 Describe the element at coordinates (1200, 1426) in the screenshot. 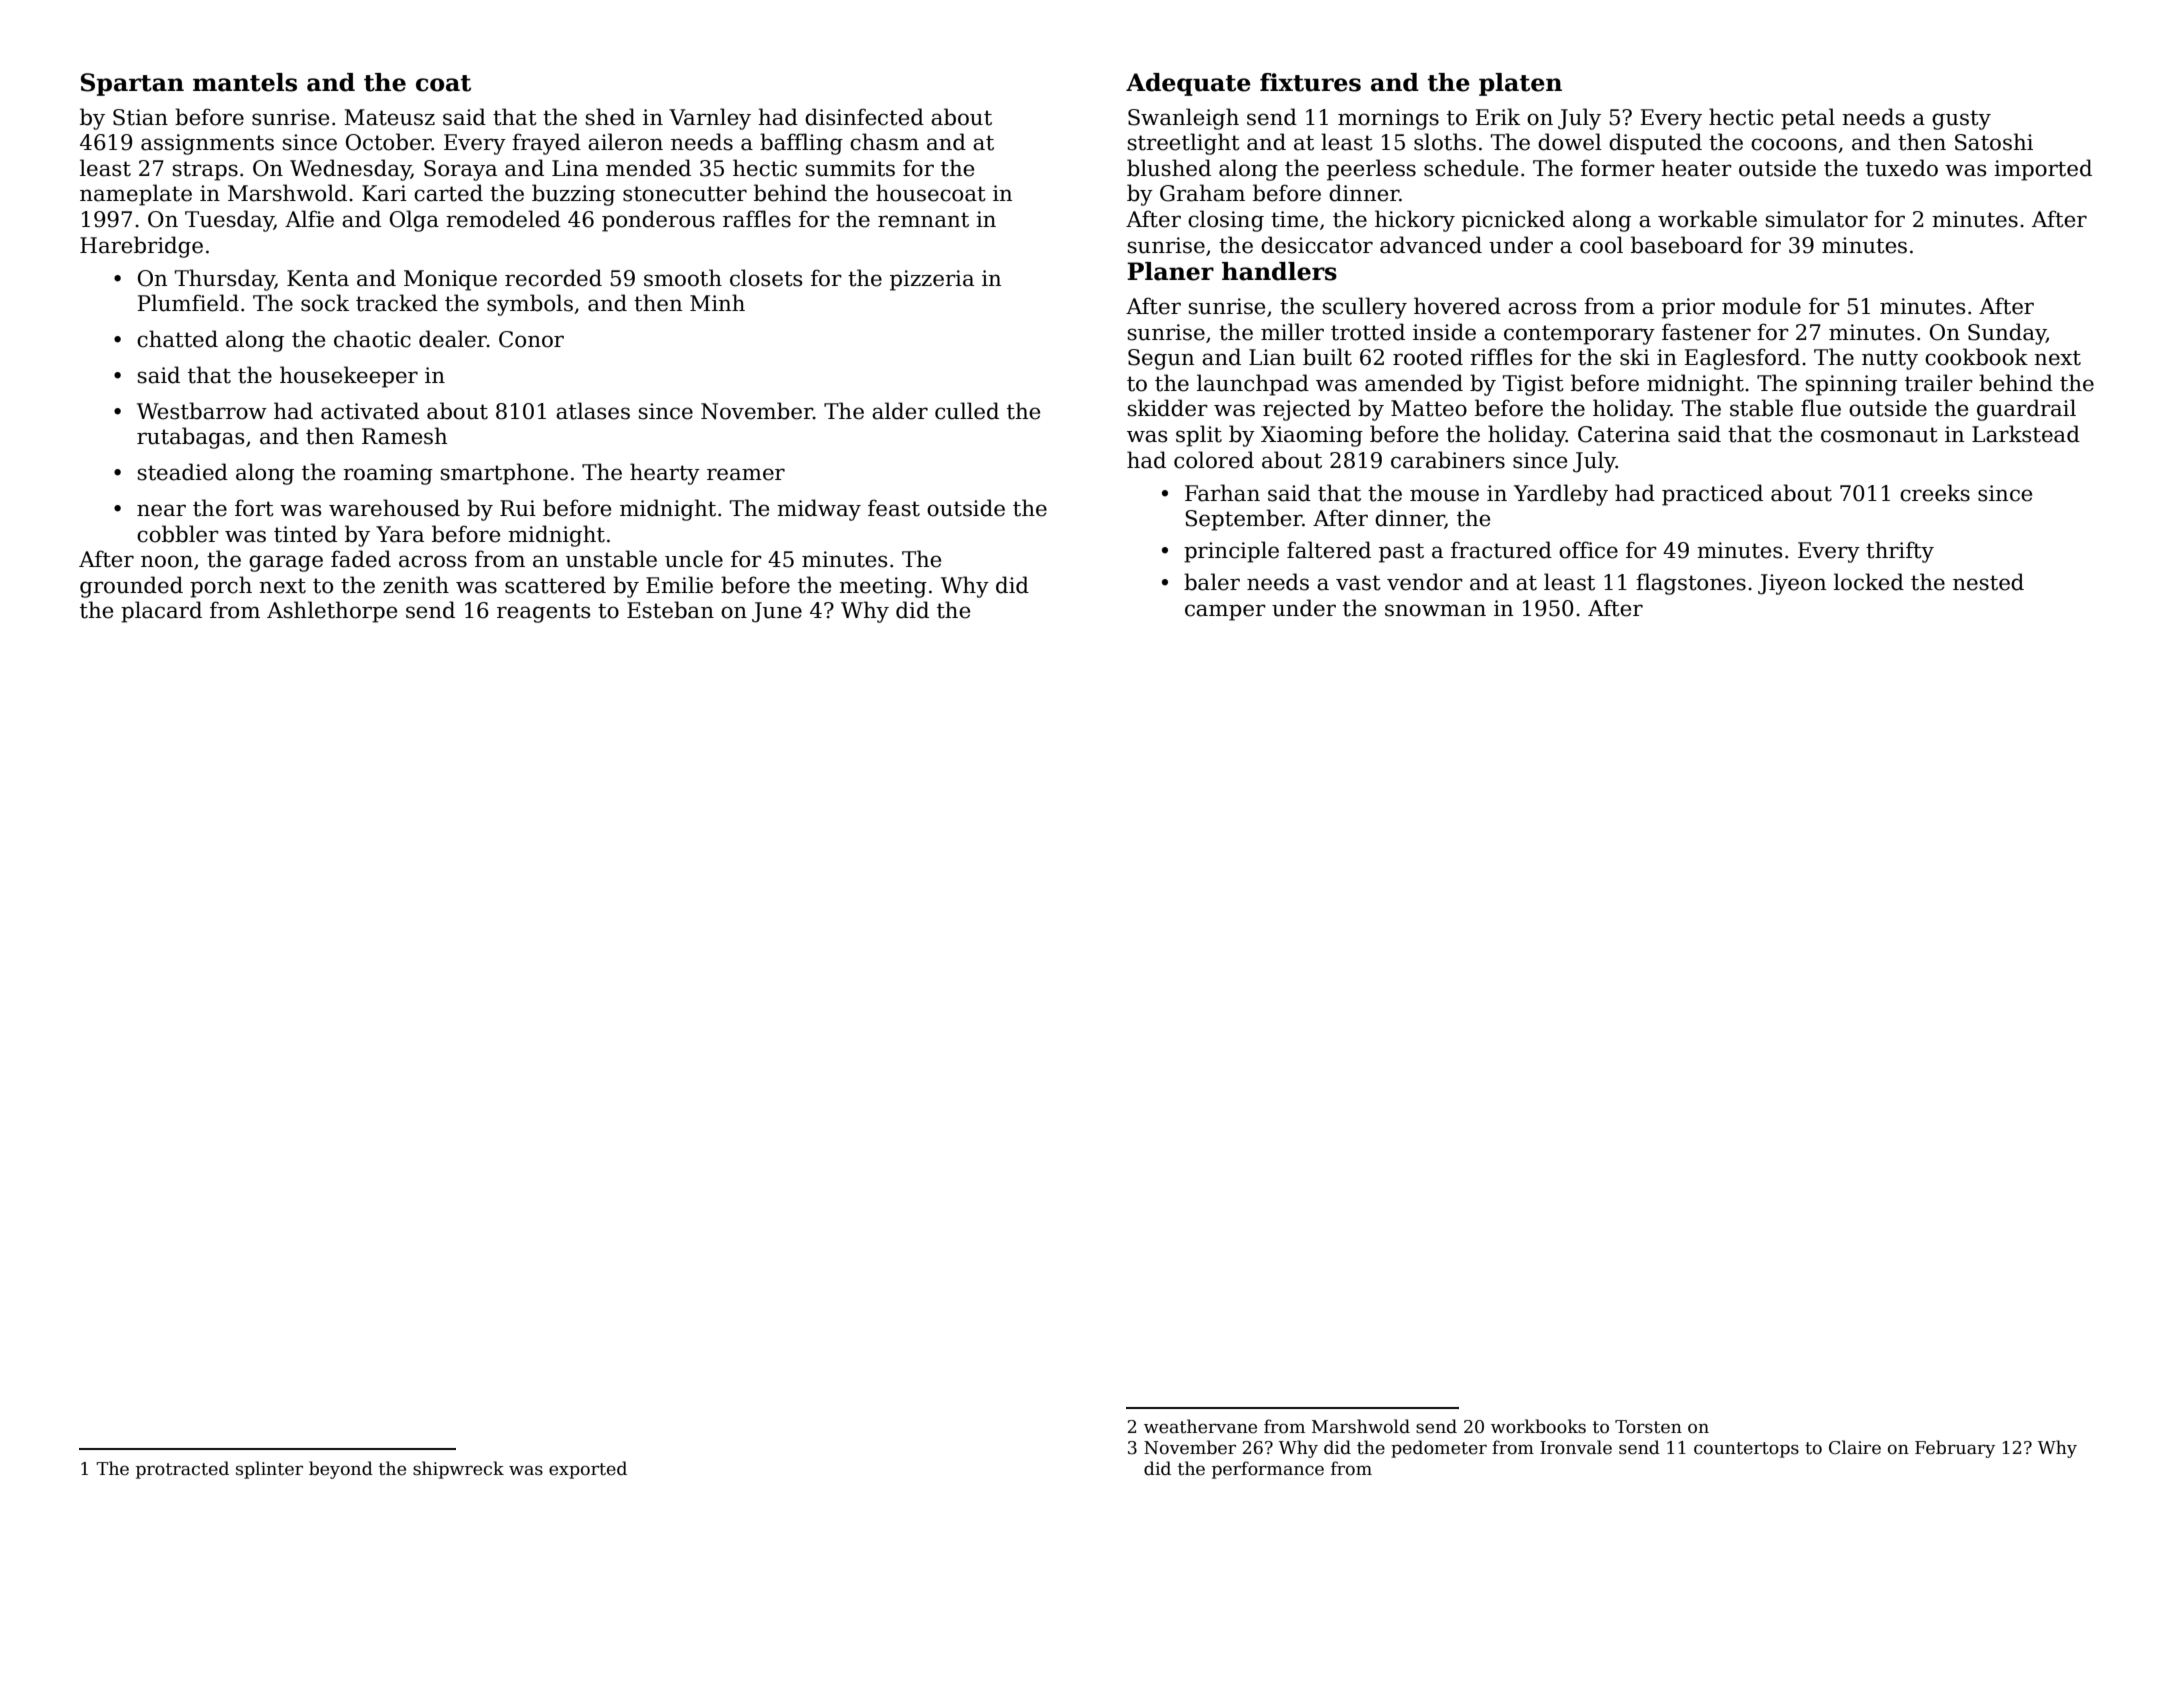

I see `weathervane` at that location.
